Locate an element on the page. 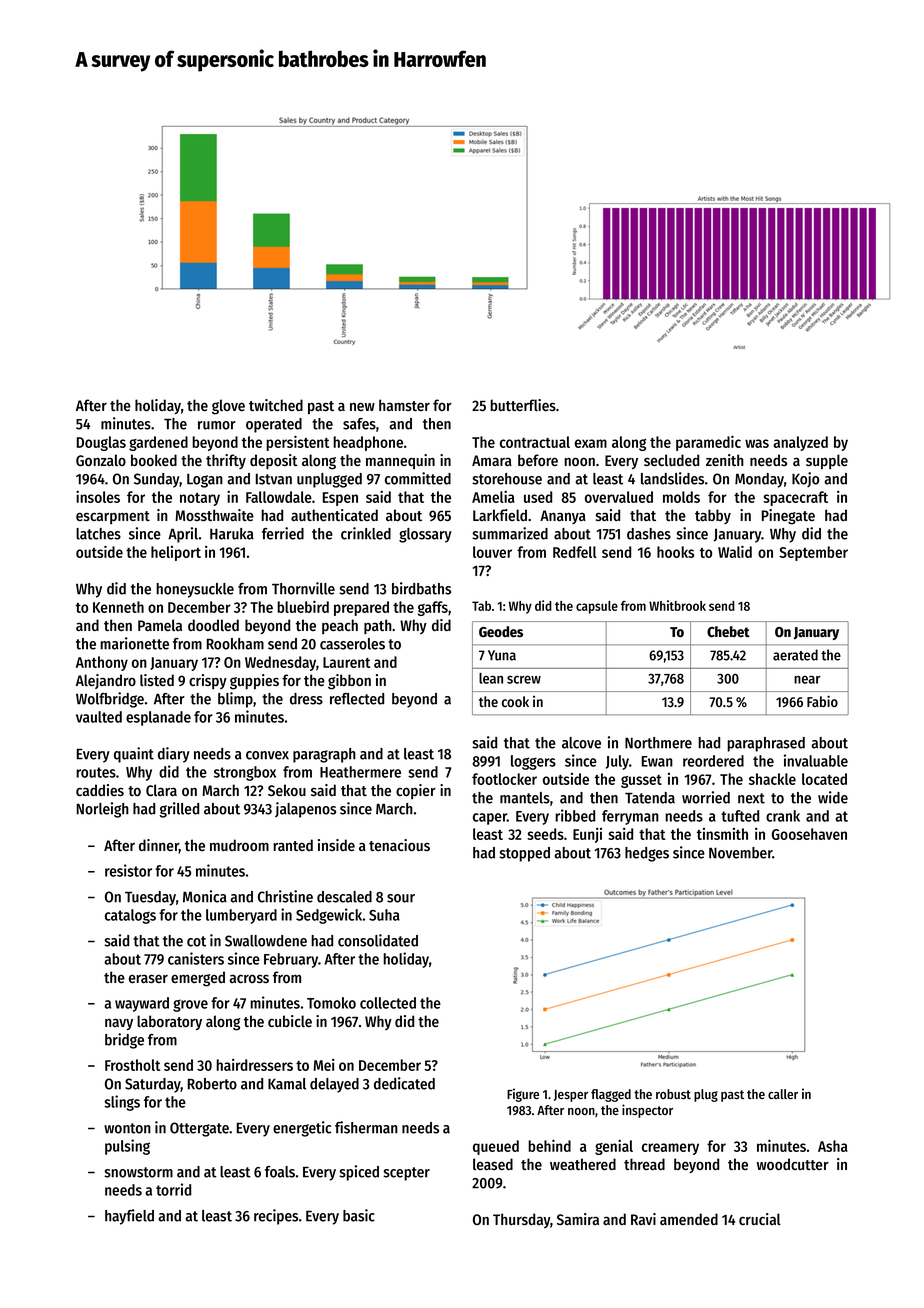 Image resolution: width=924 pixels, height=1308 pixels. crucial is located at coordinates (760, 1219).
